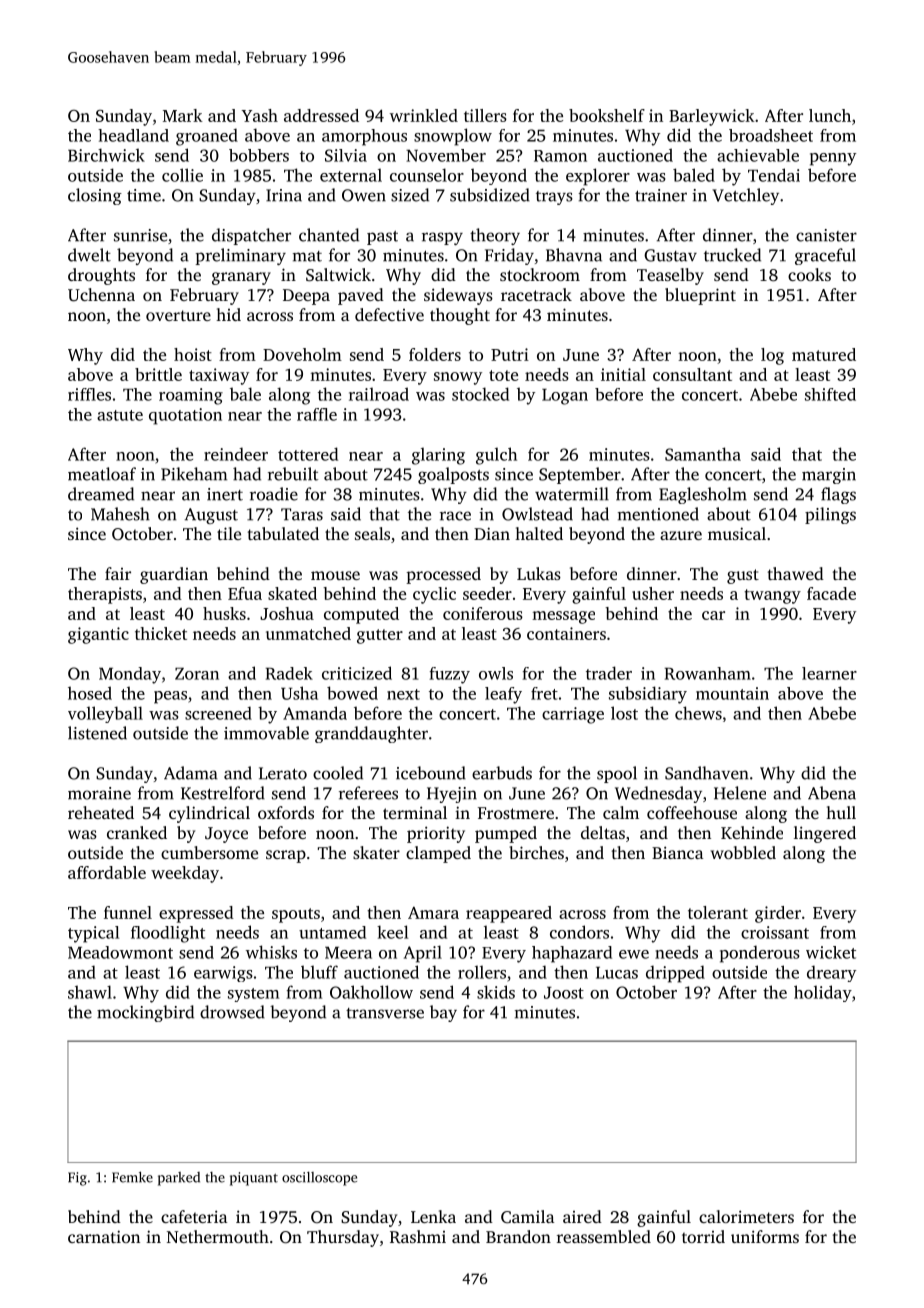 This screenshot has width=924, height=1308. Describe the element at coordinates (182, 175) in the screenshot. I see `collie` at that location.
